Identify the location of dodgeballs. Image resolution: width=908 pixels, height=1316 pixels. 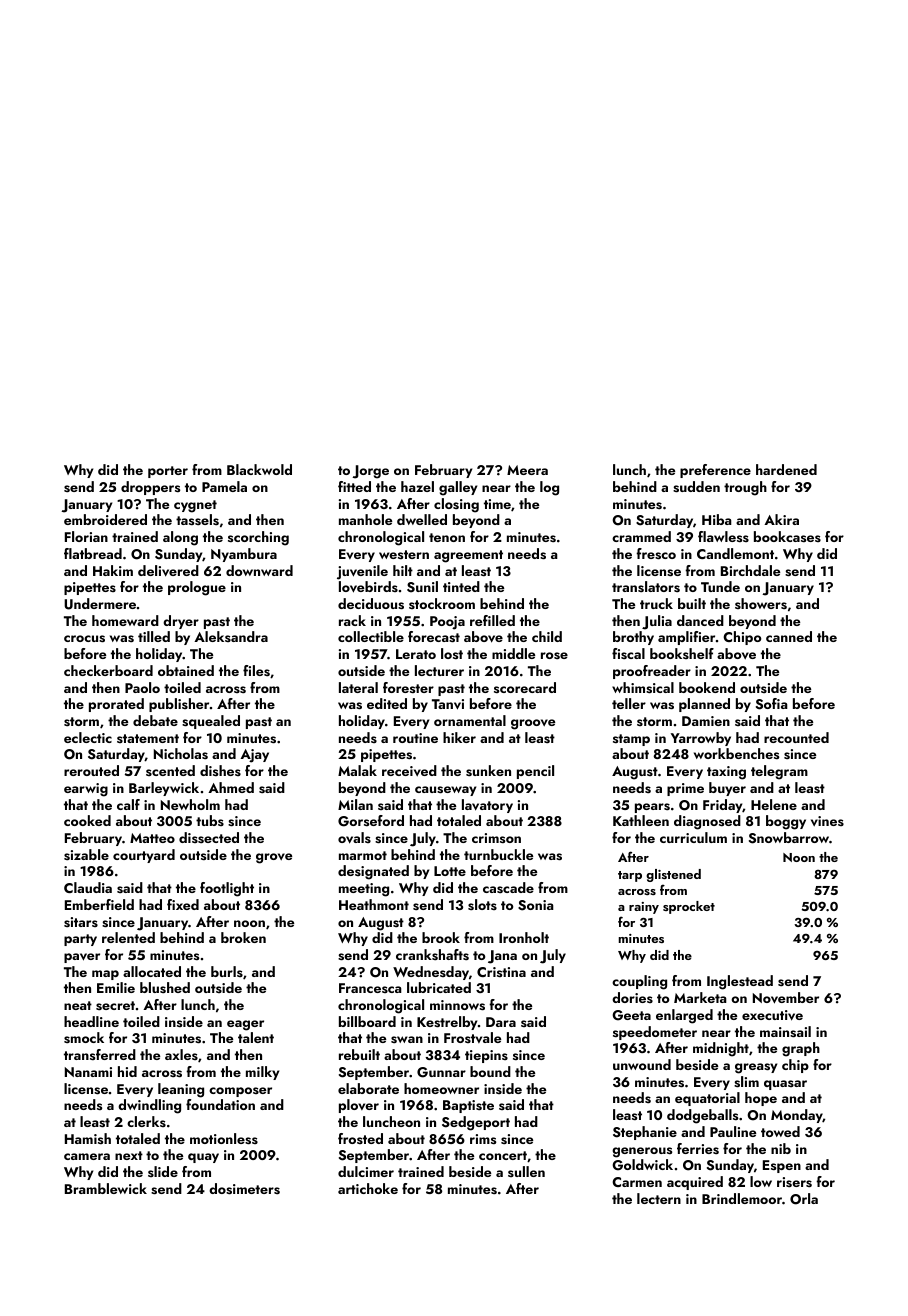
(702, 1116).
